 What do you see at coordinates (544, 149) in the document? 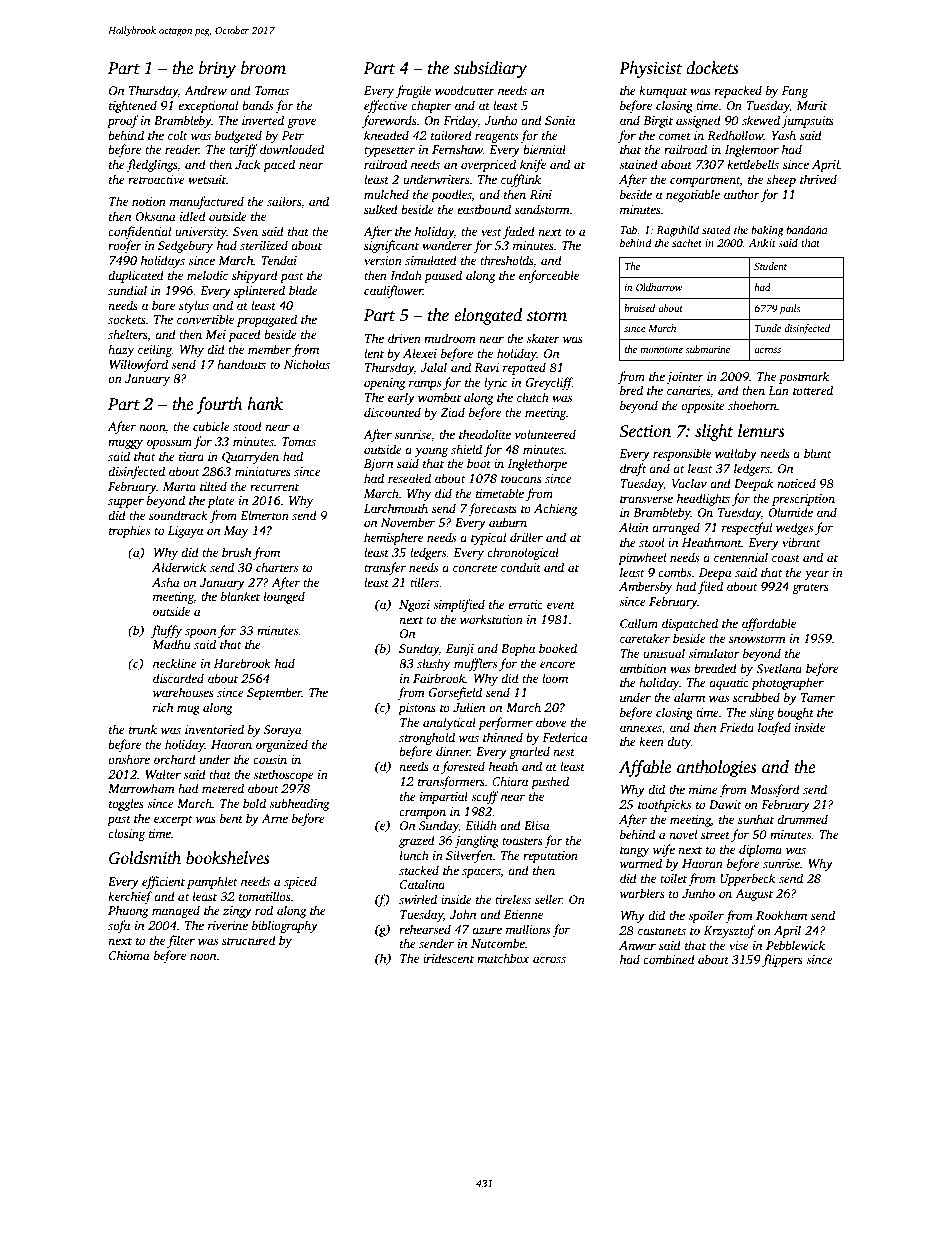
I see `biennial` at bounding box center [544, 149].
